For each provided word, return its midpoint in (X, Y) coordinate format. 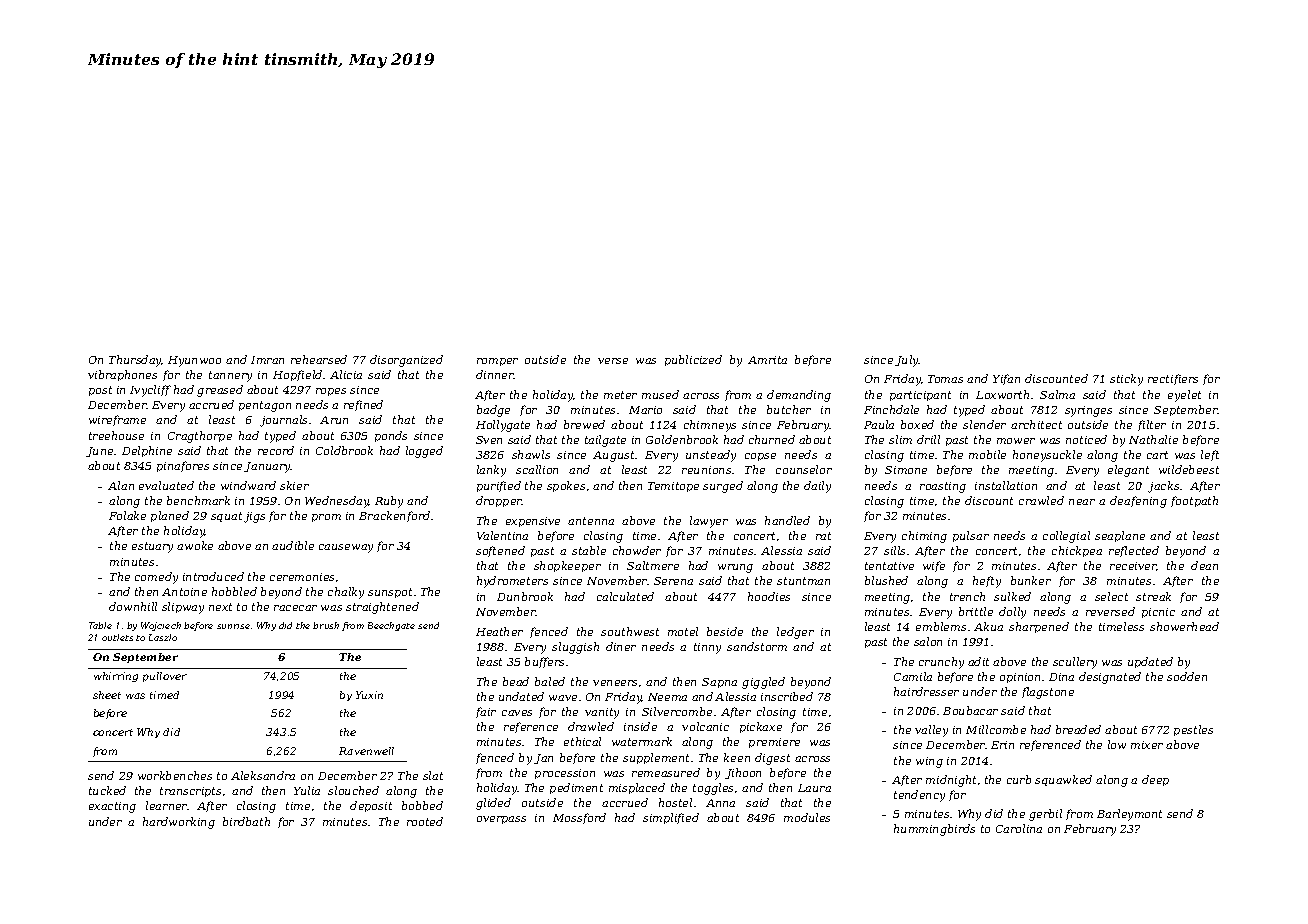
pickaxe (761, 727)
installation (1006, 485)
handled (787, 520)
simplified (671, 818)
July (907, 361)
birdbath (246, 821)
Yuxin (369, 695)
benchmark (198, 500)
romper (497, 362)
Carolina (1019, 828)
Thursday (135, 361)
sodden (1187, 676)
